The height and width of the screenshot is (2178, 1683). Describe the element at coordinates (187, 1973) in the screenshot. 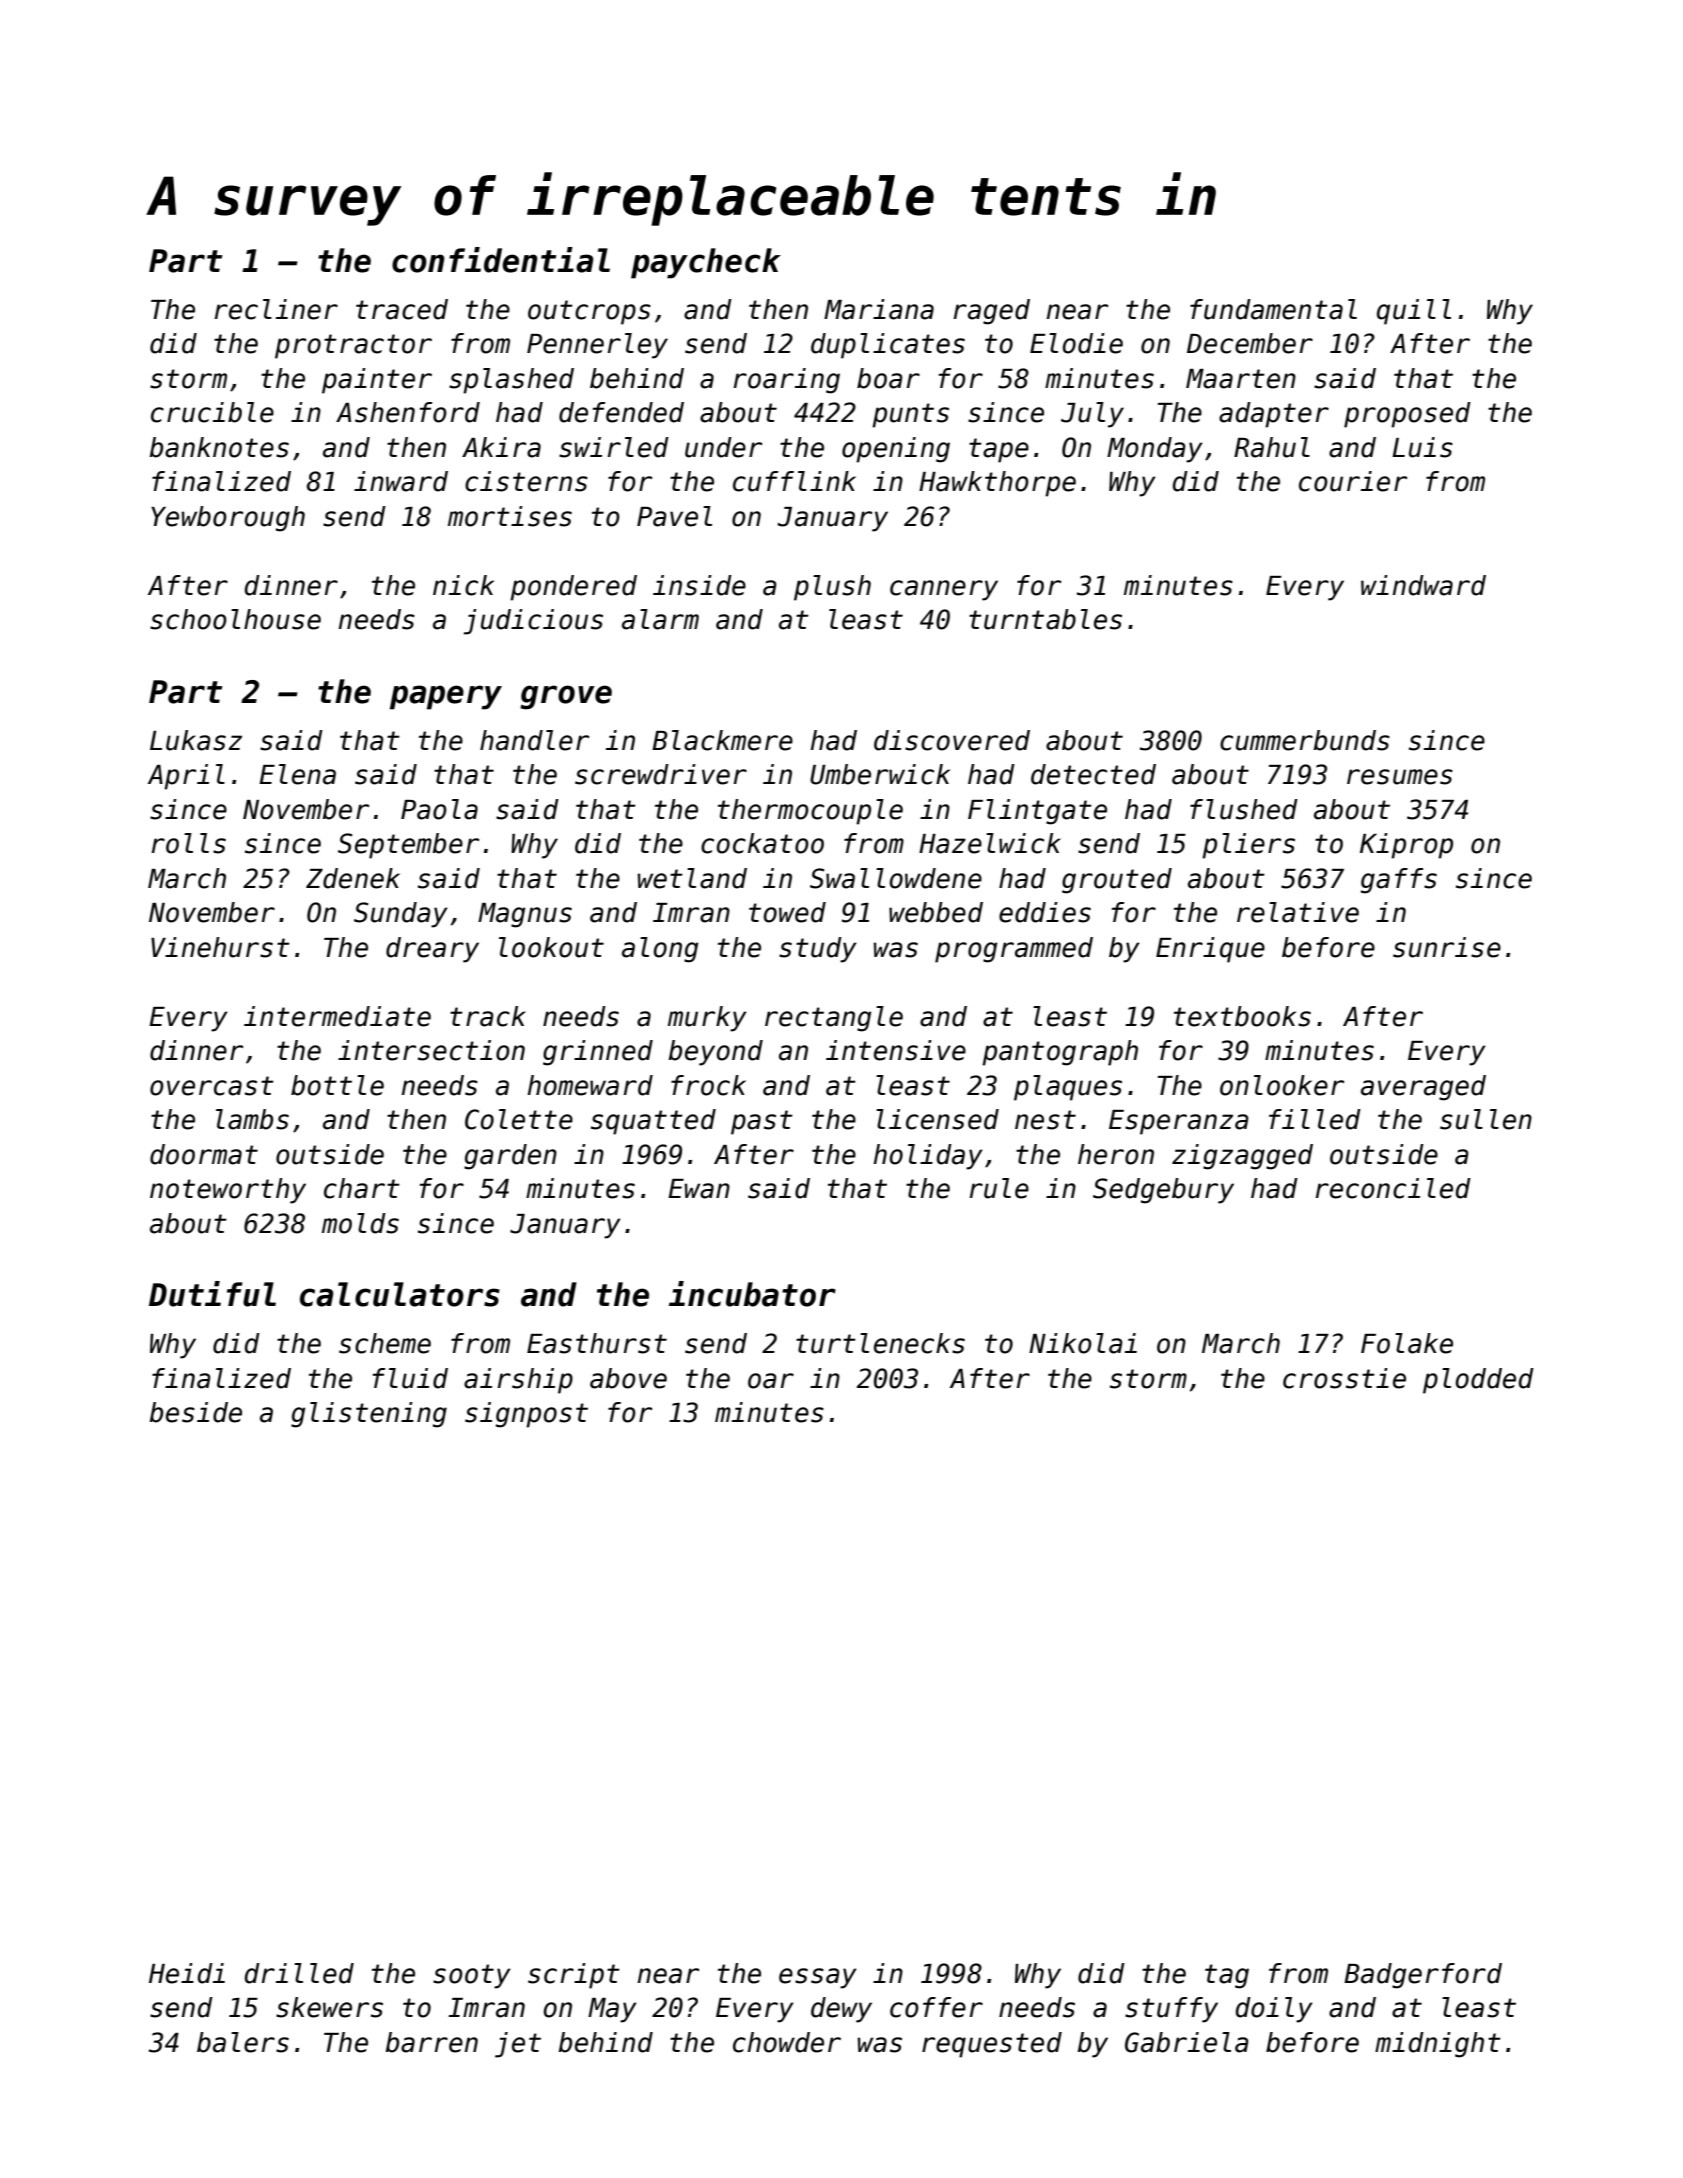

I see `Heidi` at that location.
